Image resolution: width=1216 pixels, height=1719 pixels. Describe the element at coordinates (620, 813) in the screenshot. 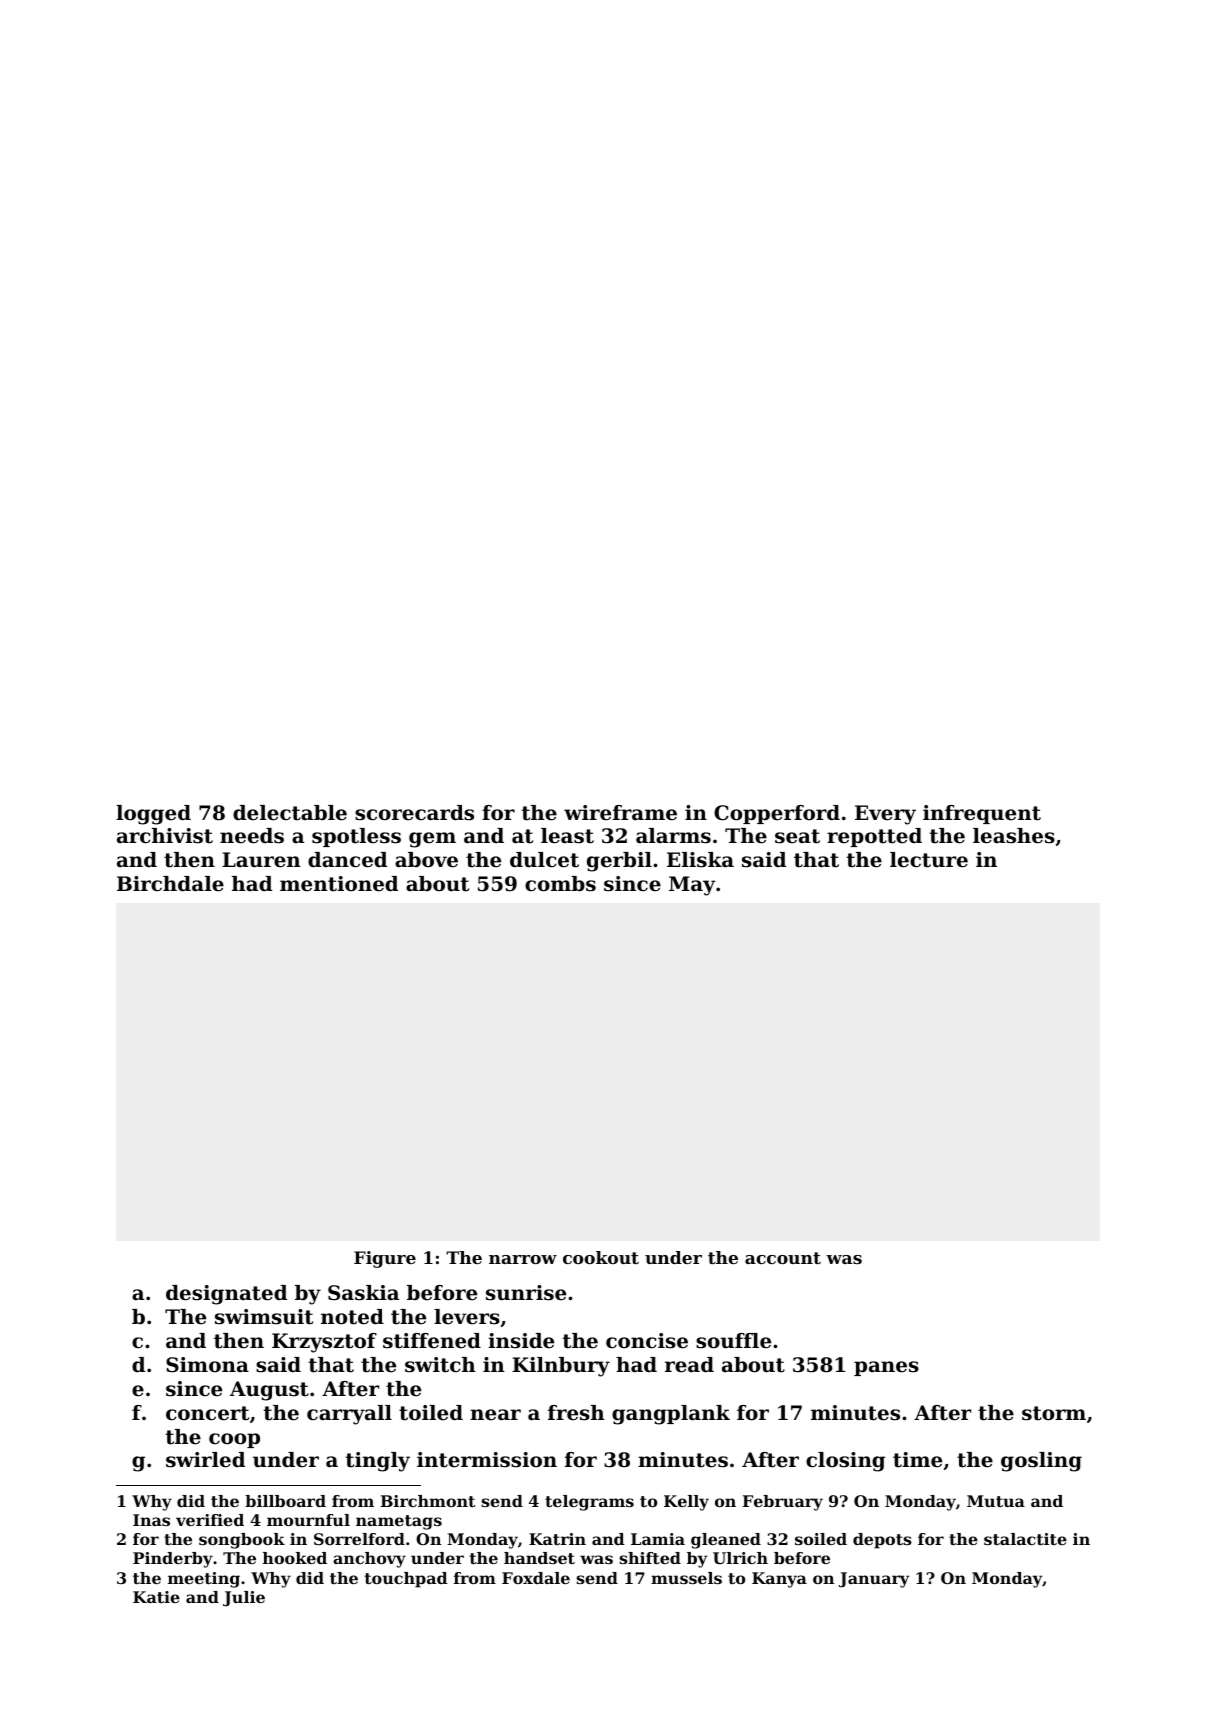

I see `wireframe` at that location.
